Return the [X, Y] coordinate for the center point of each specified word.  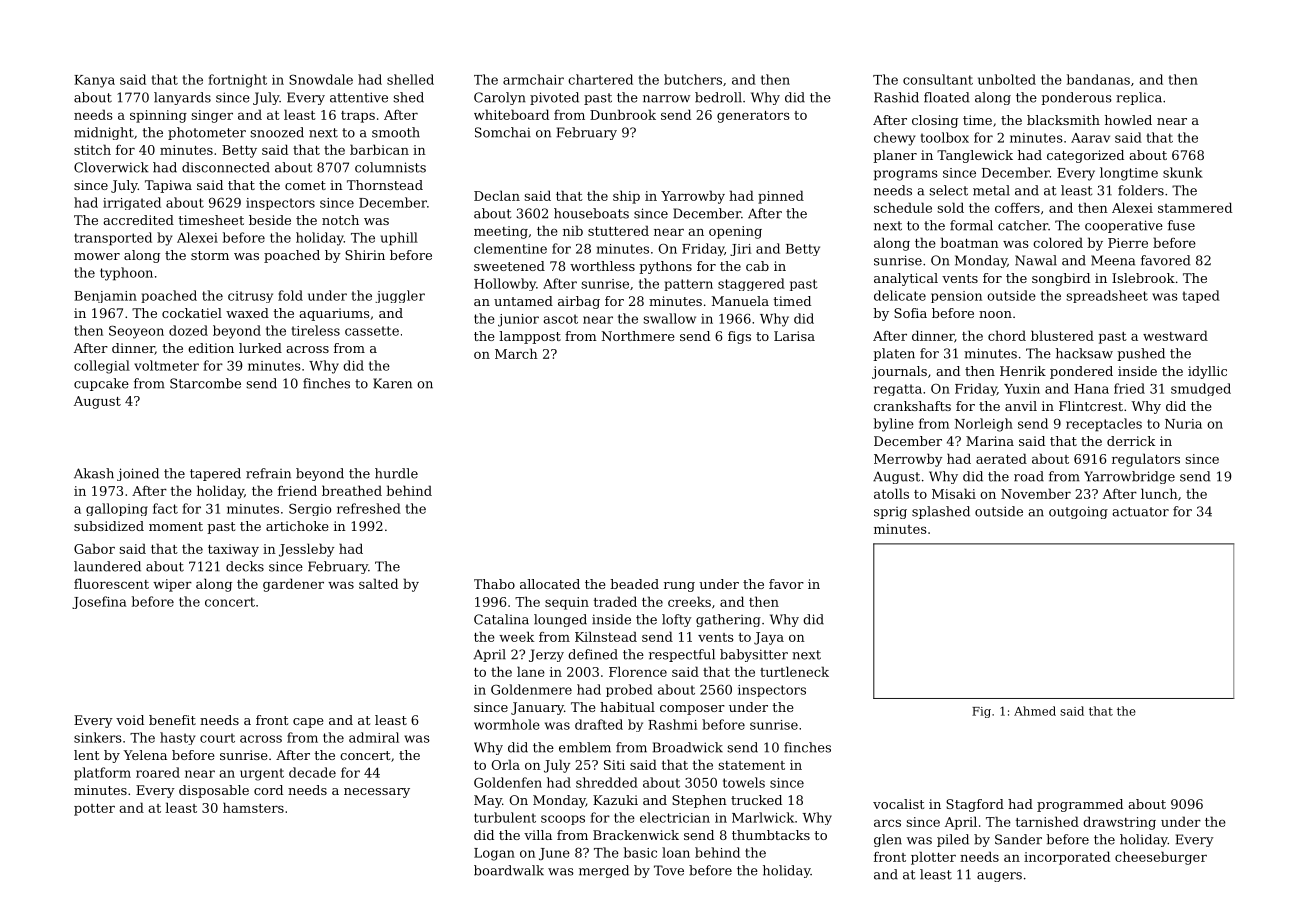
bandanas [1098, 79]
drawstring [1119, 823]
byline [894, 425]
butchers [693, 79]
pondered [1081, 372]
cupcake [101, 384]
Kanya [94, 81]
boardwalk [509, 870]
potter [94, 810]
